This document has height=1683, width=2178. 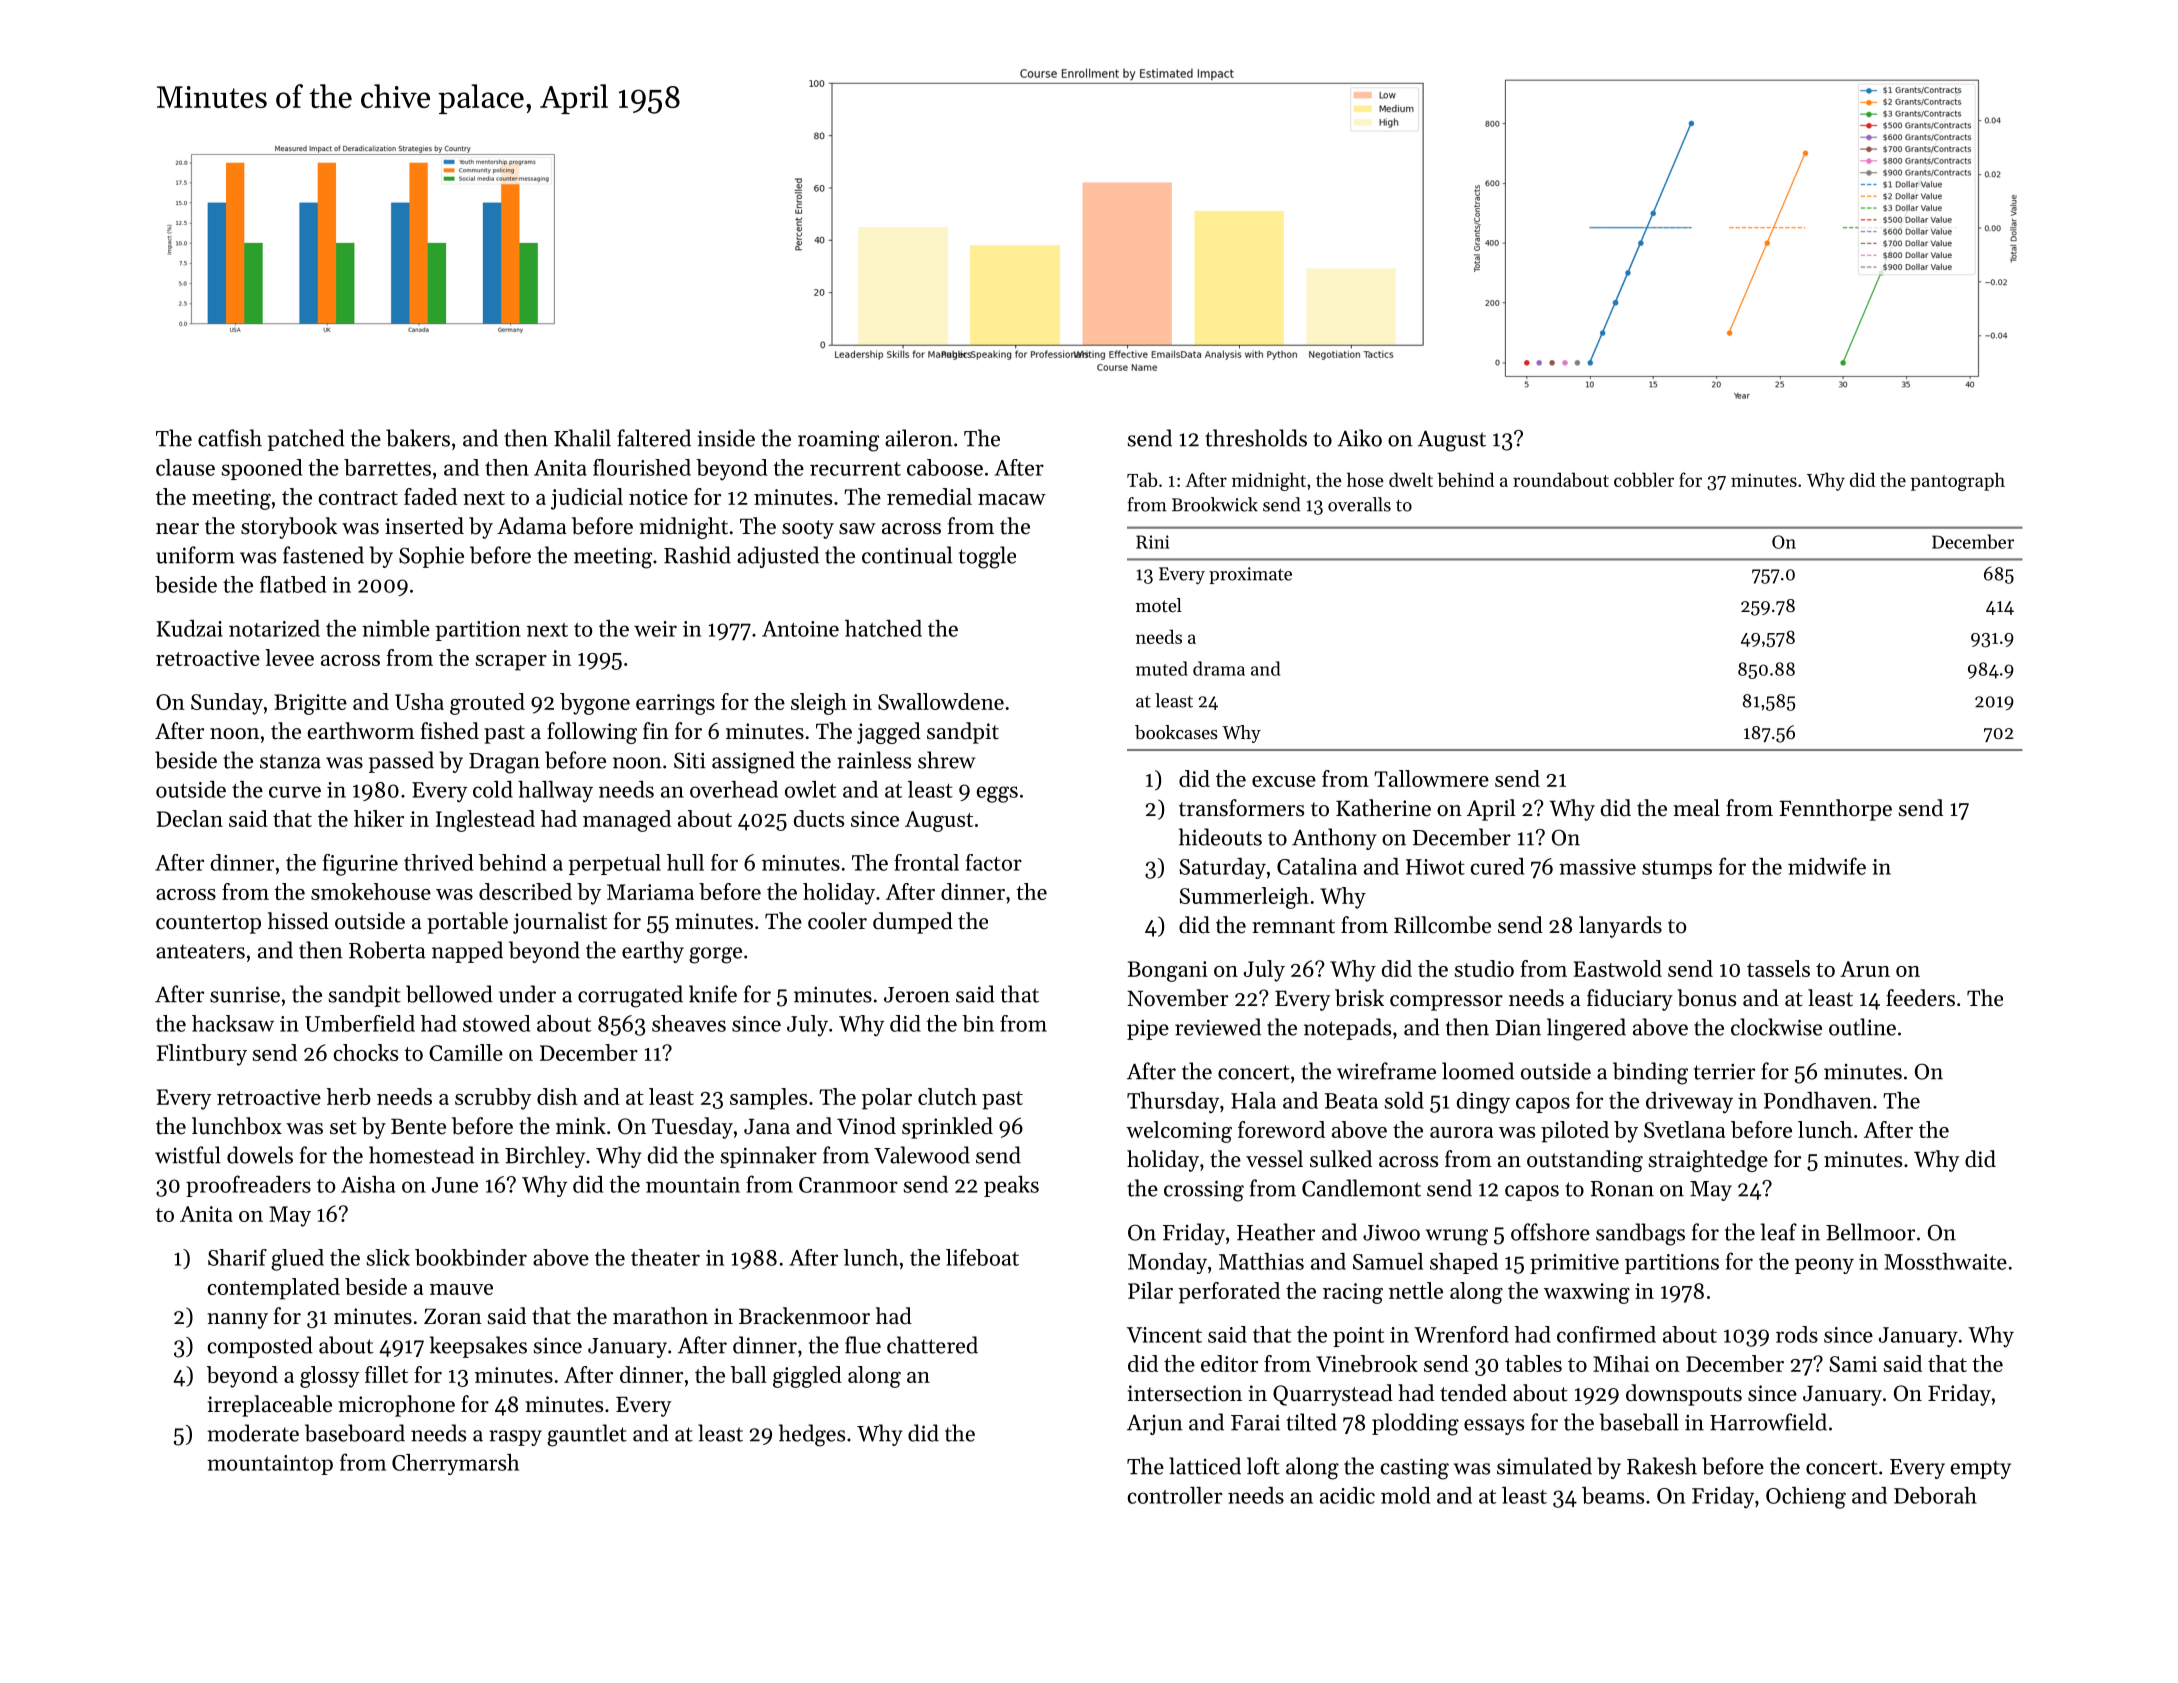 What do you see at coordinates (248, 1186) in the document?
I see `proofreaders` at bounding box center [248, 1186].
